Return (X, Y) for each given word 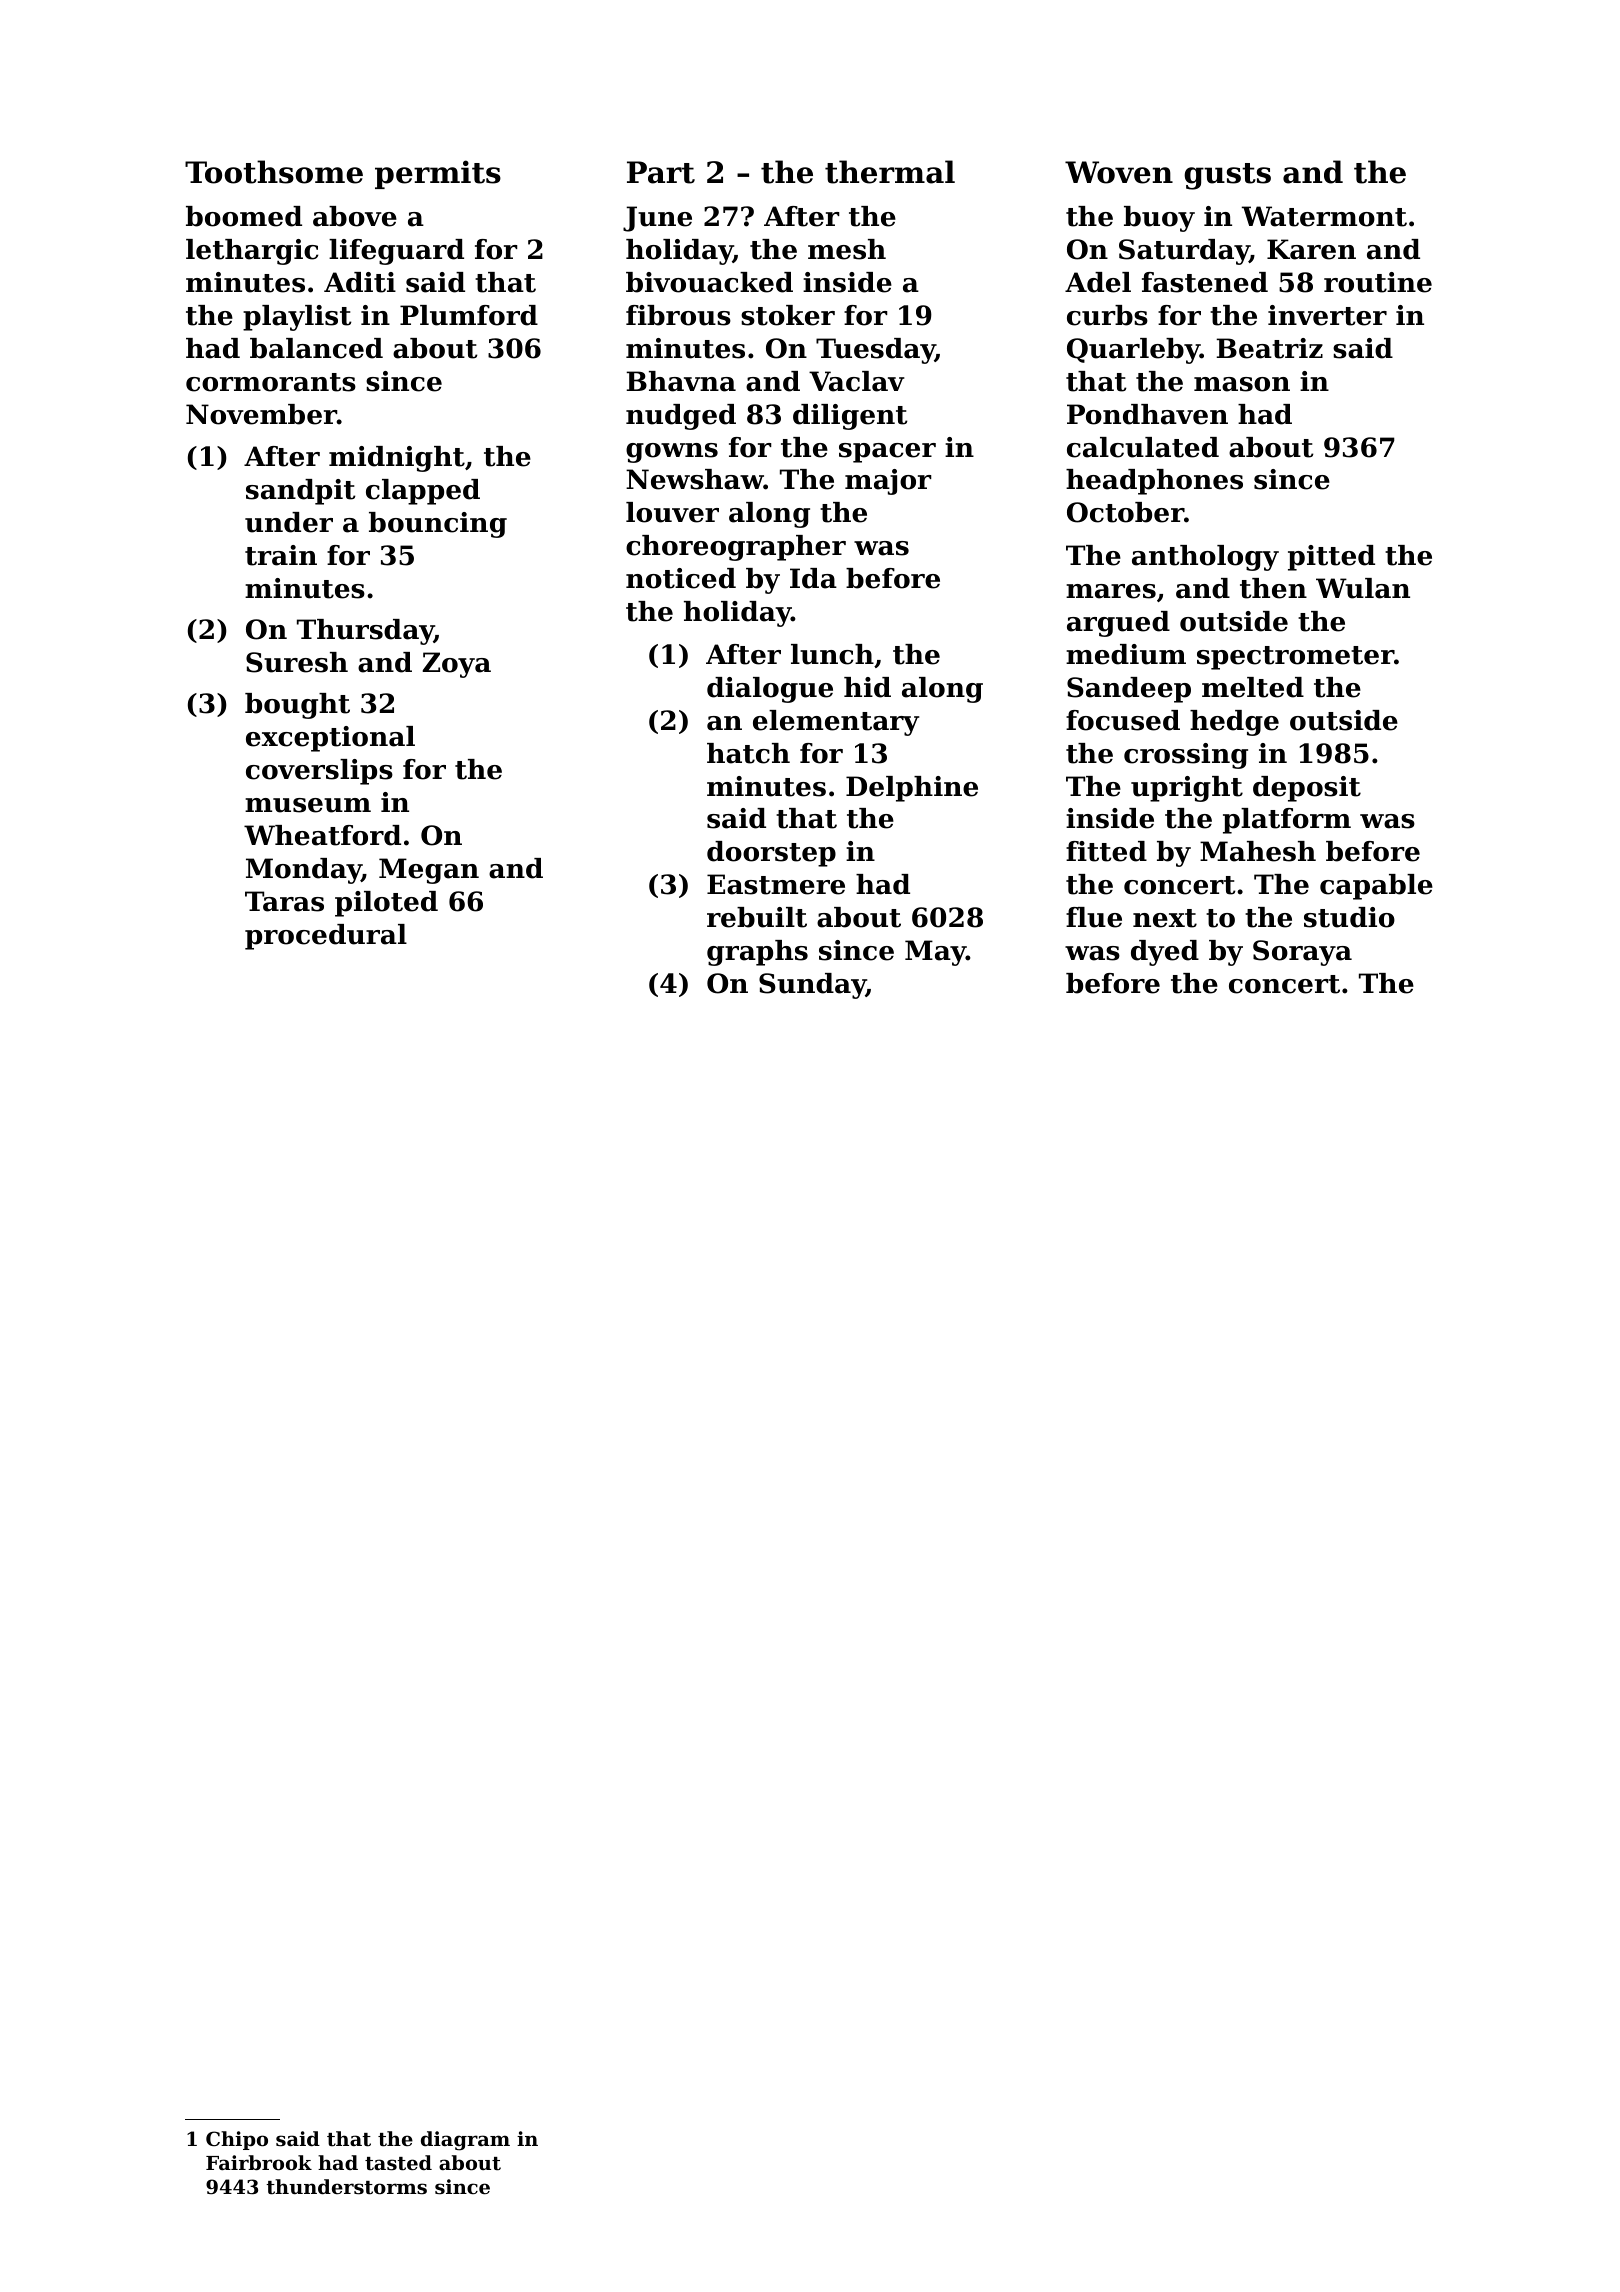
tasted (398, 2163)
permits (438, 174)
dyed (1165, 953)
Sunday (812, 986)
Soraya (1302, 953)
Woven (1119, 172)
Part (661, 172)
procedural (326, 937)
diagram (465, 2141)
